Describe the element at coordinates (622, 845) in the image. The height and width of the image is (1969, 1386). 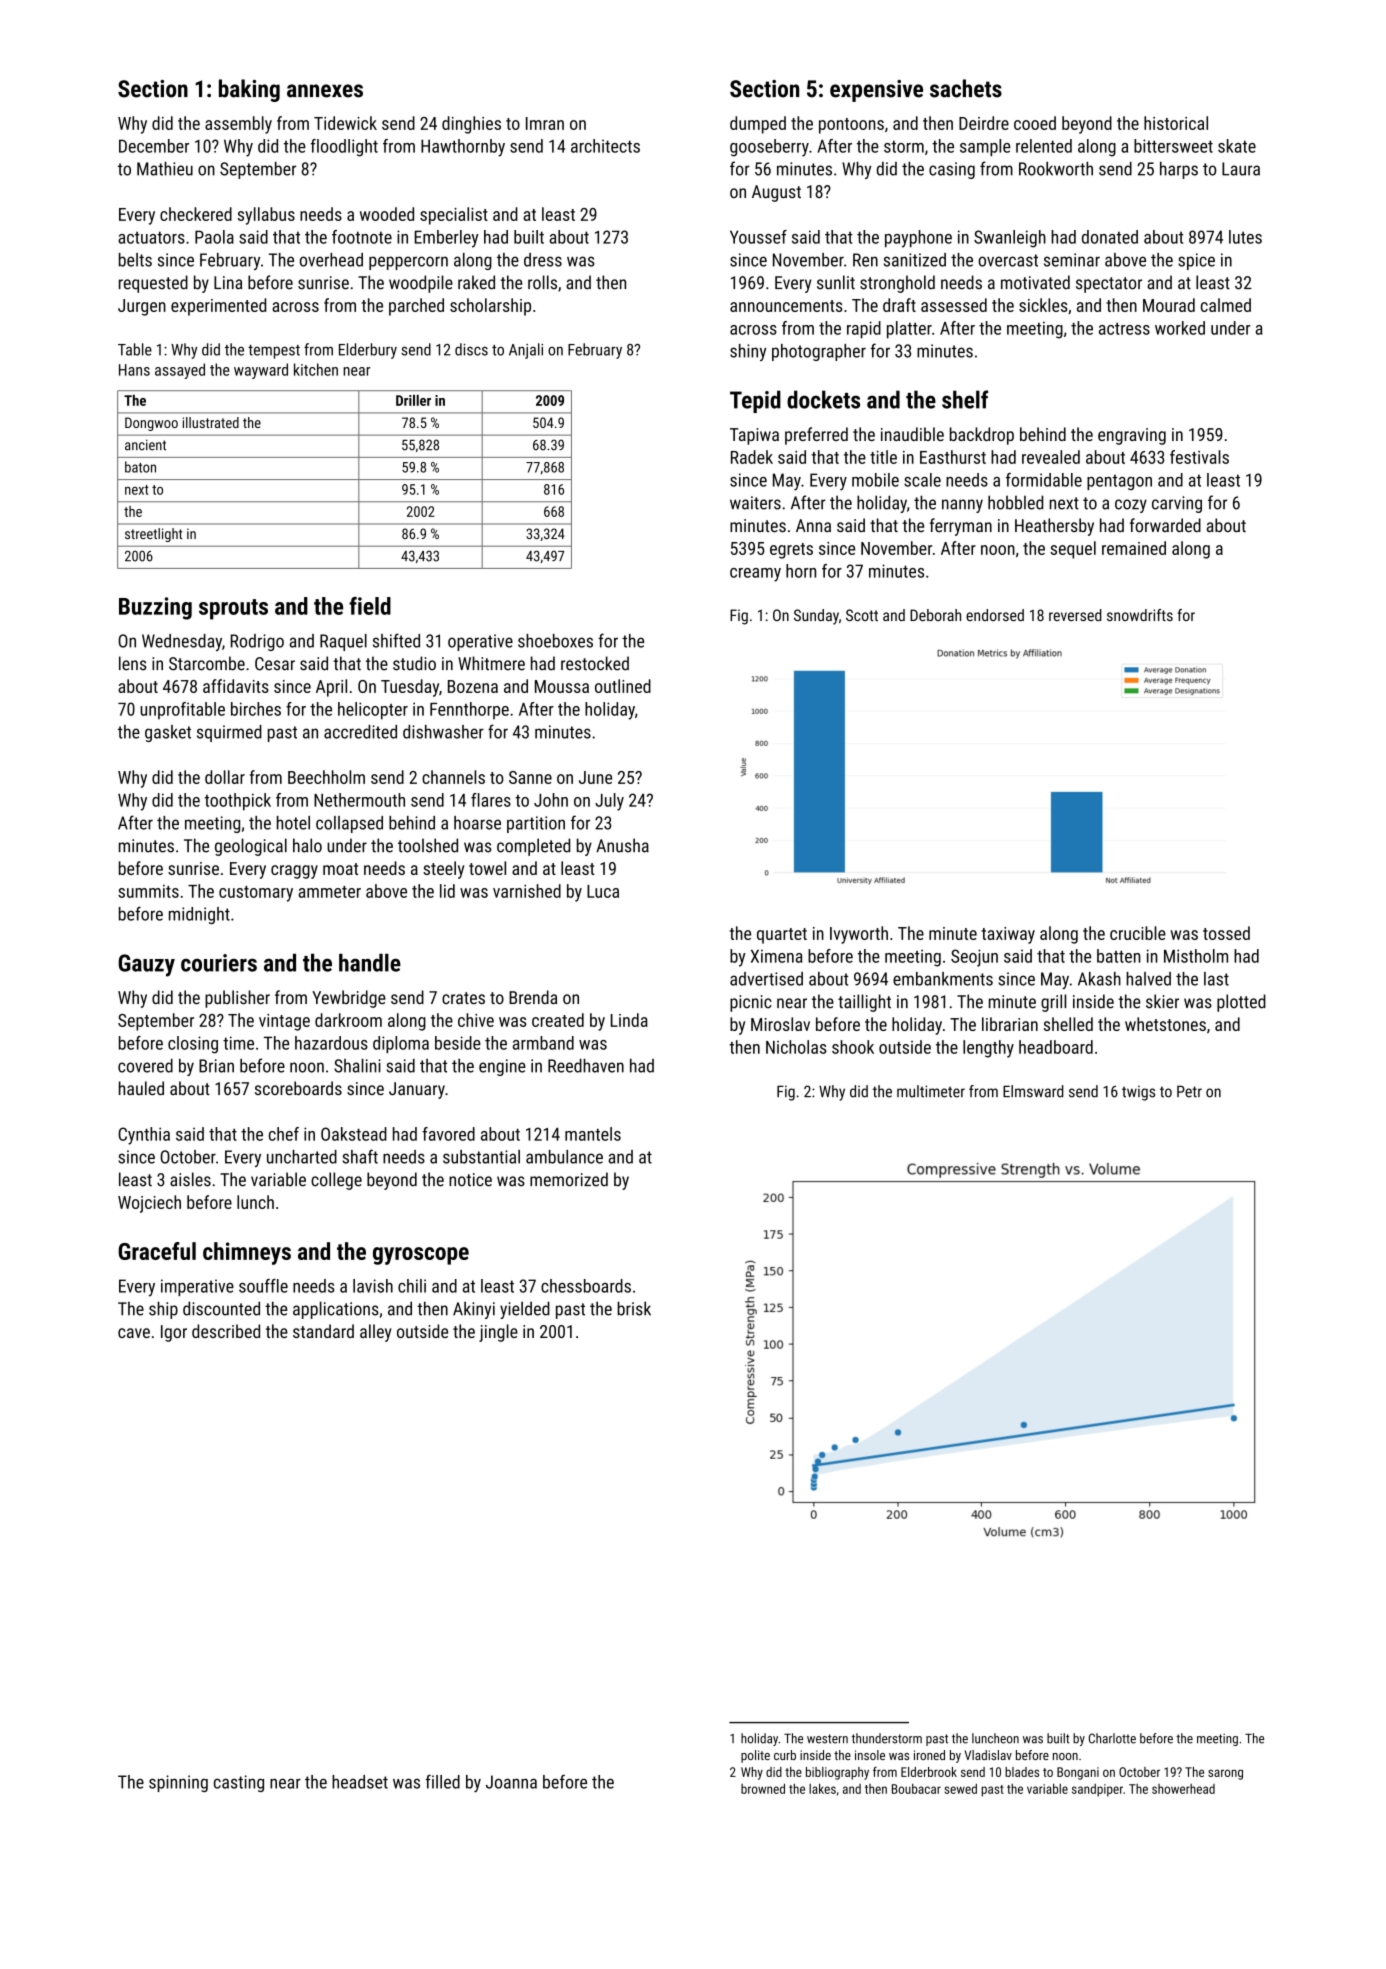
I see `Anusha` at that location.
